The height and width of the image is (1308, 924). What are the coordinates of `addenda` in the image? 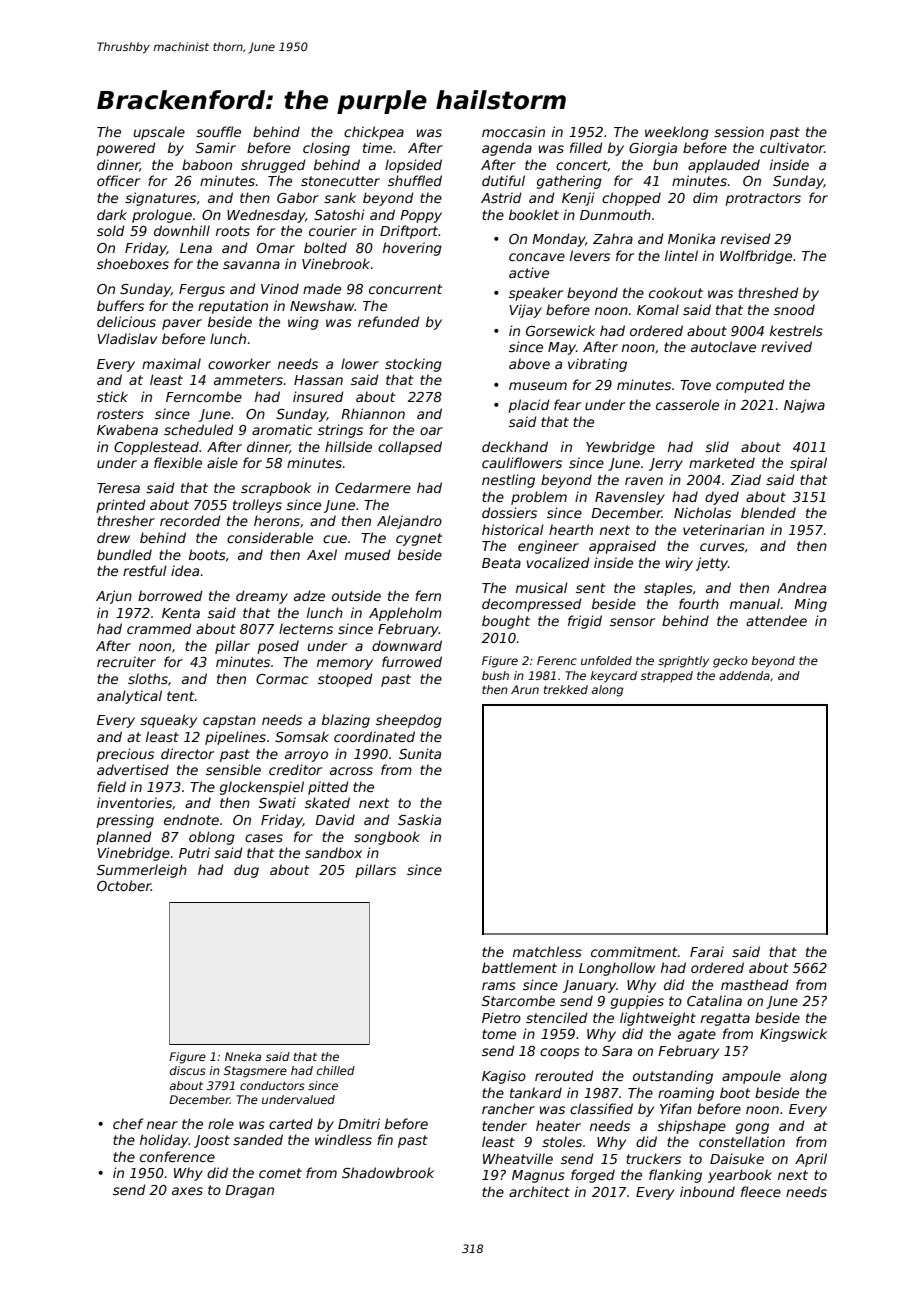 It's located at (744, 675).
